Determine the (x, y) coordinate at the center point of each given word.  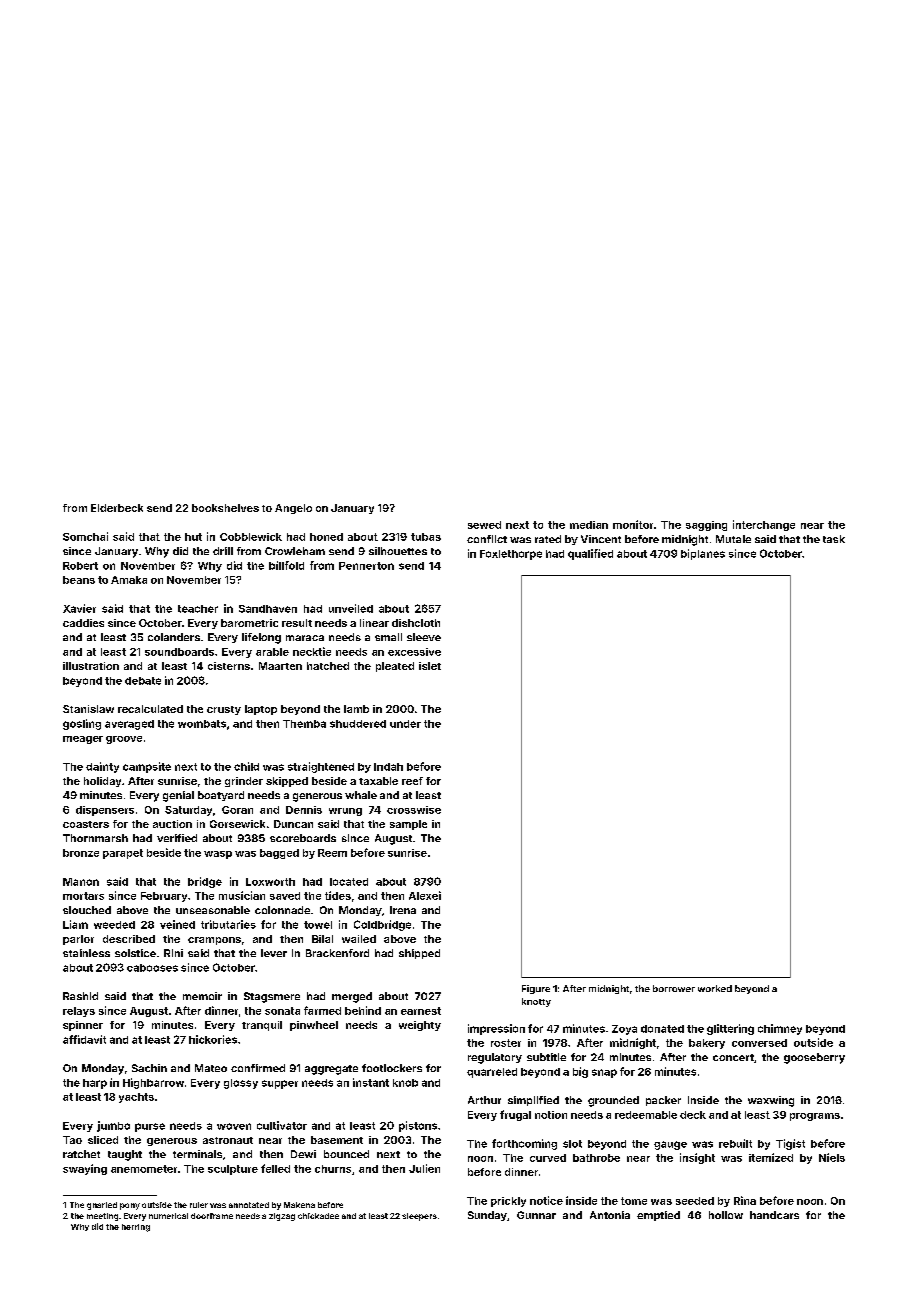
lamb (356, 709)
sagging (706, 526)
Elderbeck (117, 508)
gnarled (102, 1206)
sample (408, 825)
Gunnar (536, 1215)
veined (177, 924)
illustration (91, 666)
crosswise (414, 810)
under (405, 724)
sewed (484, 525)
